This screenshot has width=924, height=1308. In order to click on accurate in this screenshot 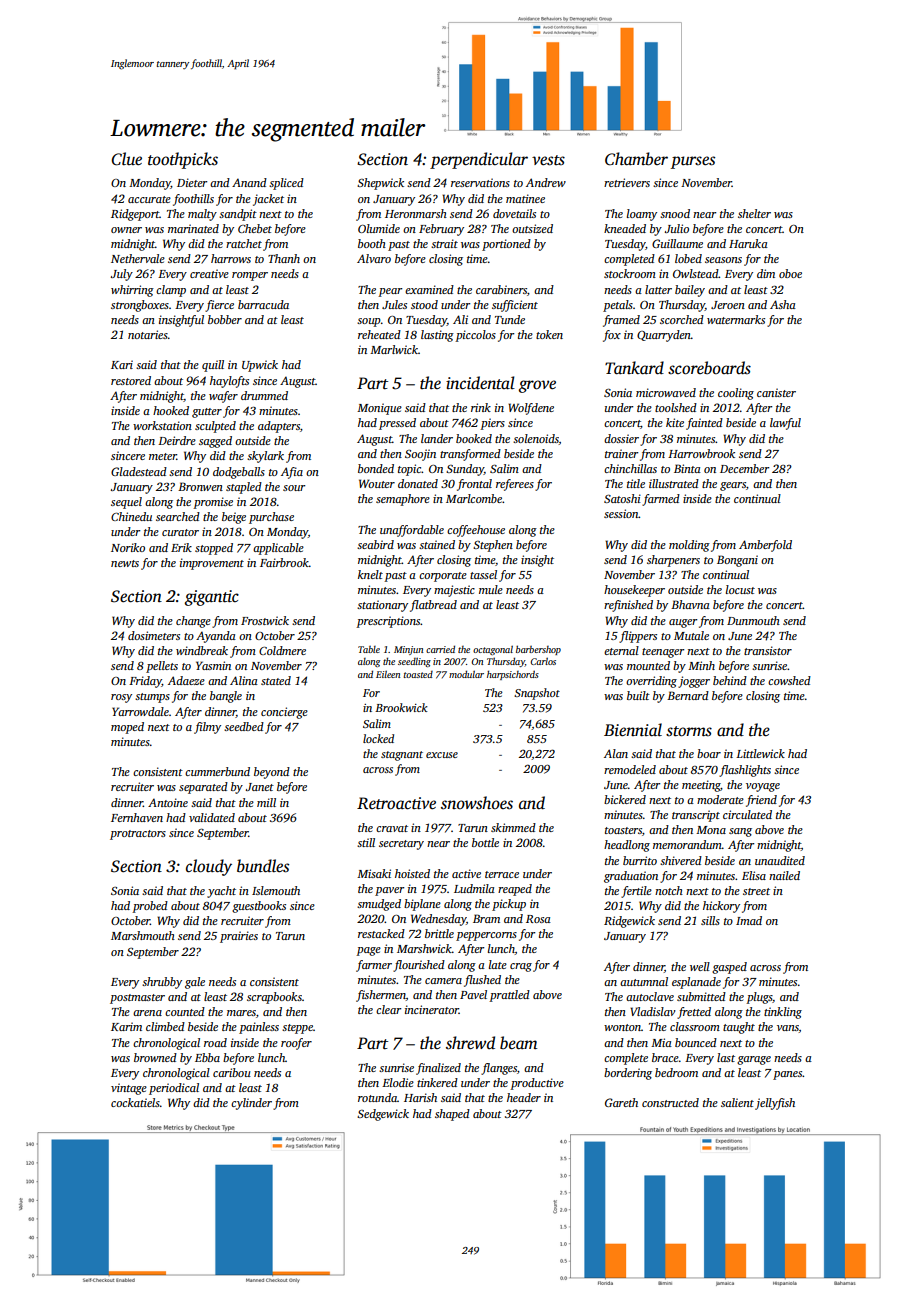, I will do `click(149, 199)`.
